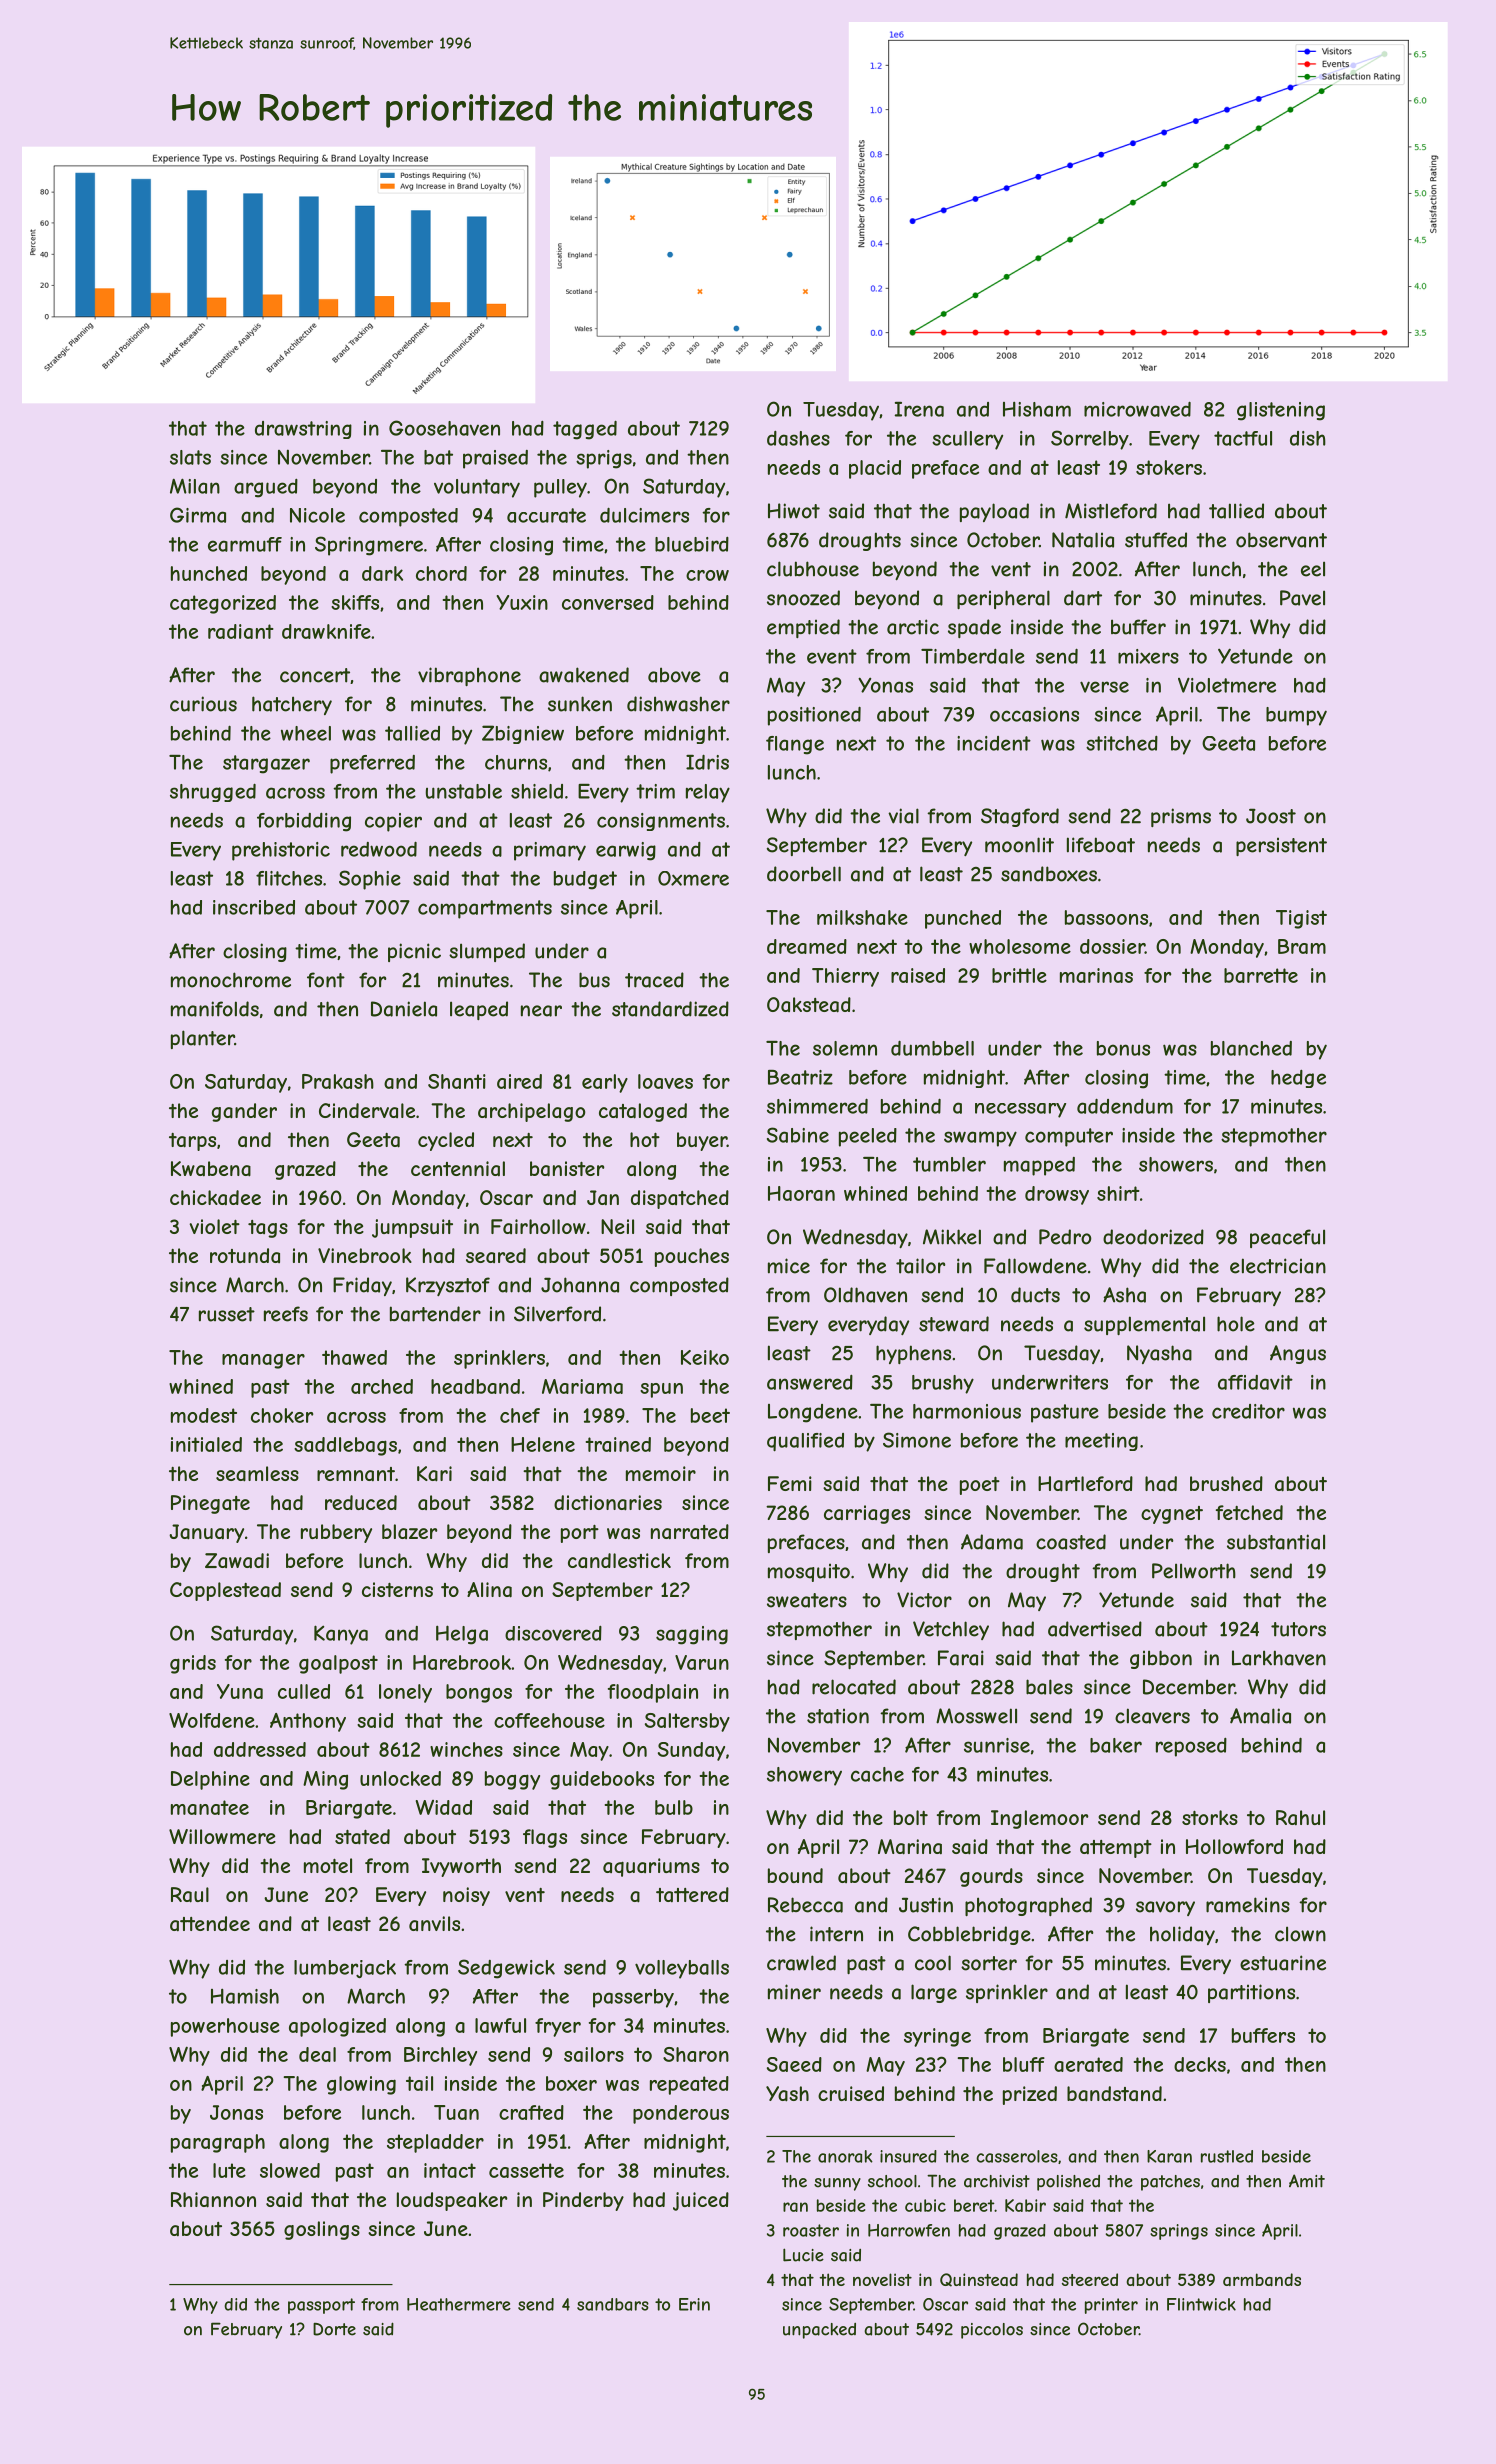 Image resolution: width=1496 pixels, height=2464 pixels. I want to click on jumpsuit, so click(412, 1228).
